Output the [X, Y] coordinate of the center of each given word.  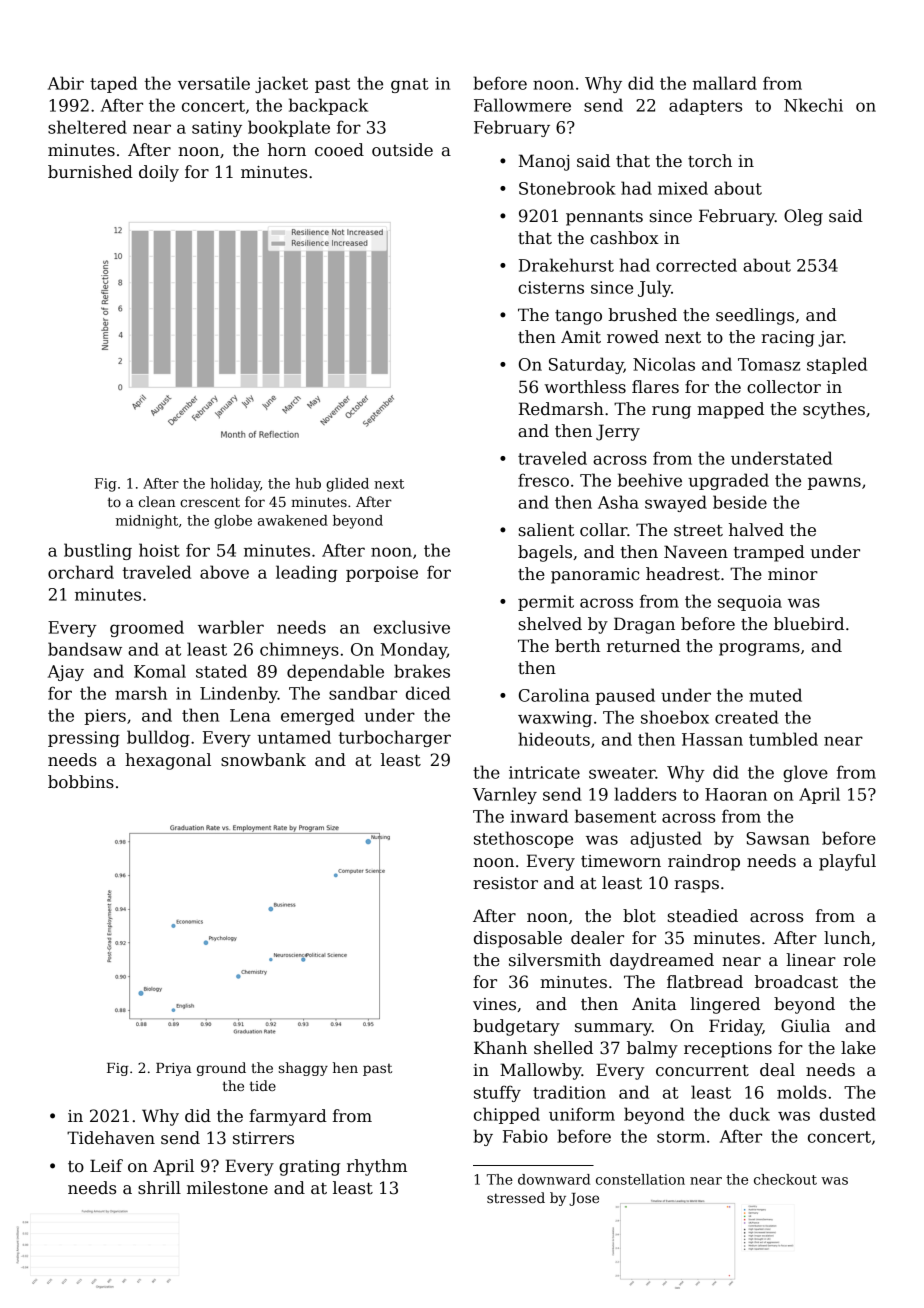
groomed [147, 628]
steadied [702, 916]
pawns [834, 483]
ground [221, 1069]
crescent [210, 502]
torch [710, 161]
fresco [543, 480]
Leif [106, 1166]
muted [775, 695]
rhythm [377, 1167]
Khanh [500, 1047]
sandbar [363, 693]
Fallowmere [522, 105]
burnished [90, 172]
